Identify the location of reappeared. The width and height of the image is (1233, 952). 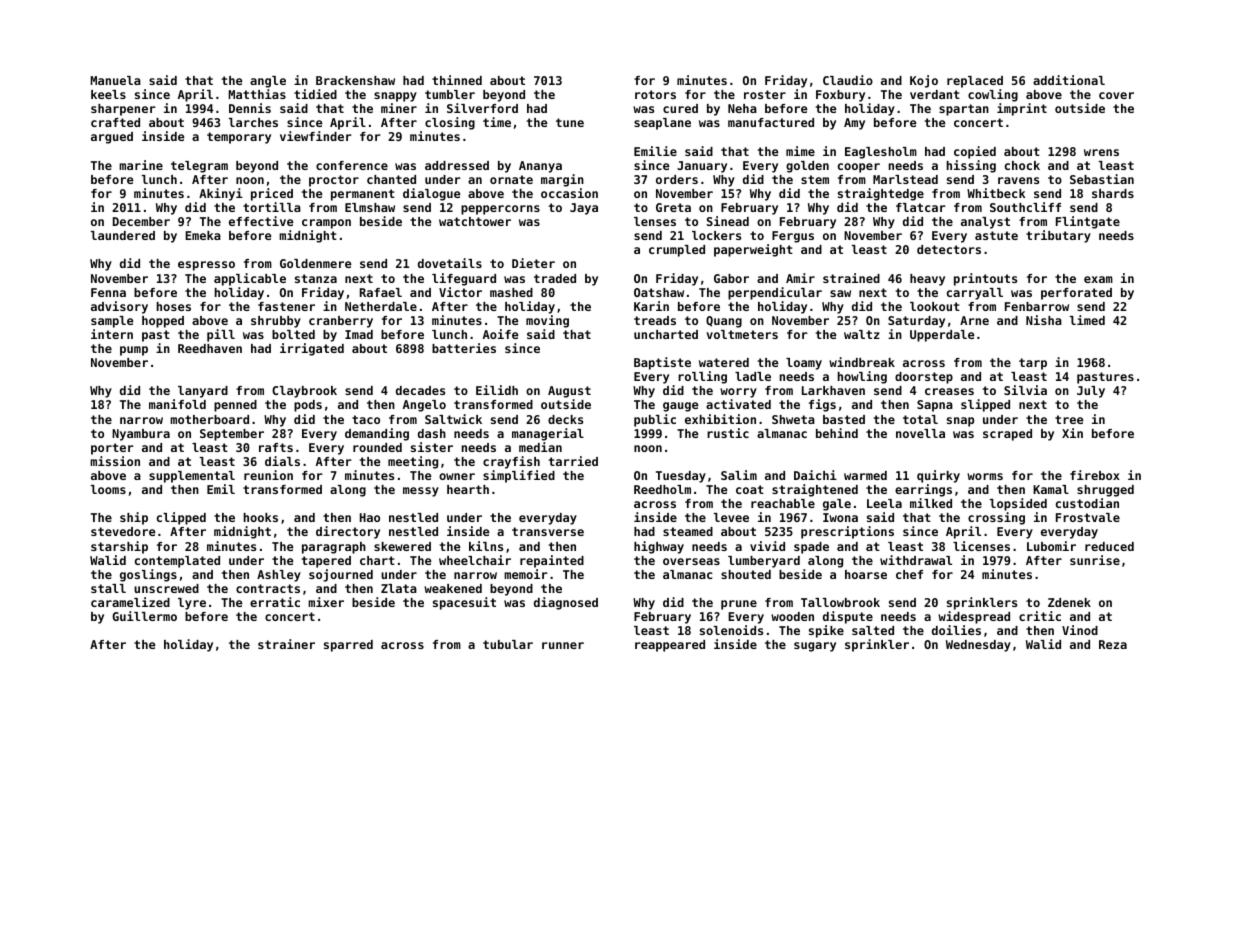
(670, 646).
